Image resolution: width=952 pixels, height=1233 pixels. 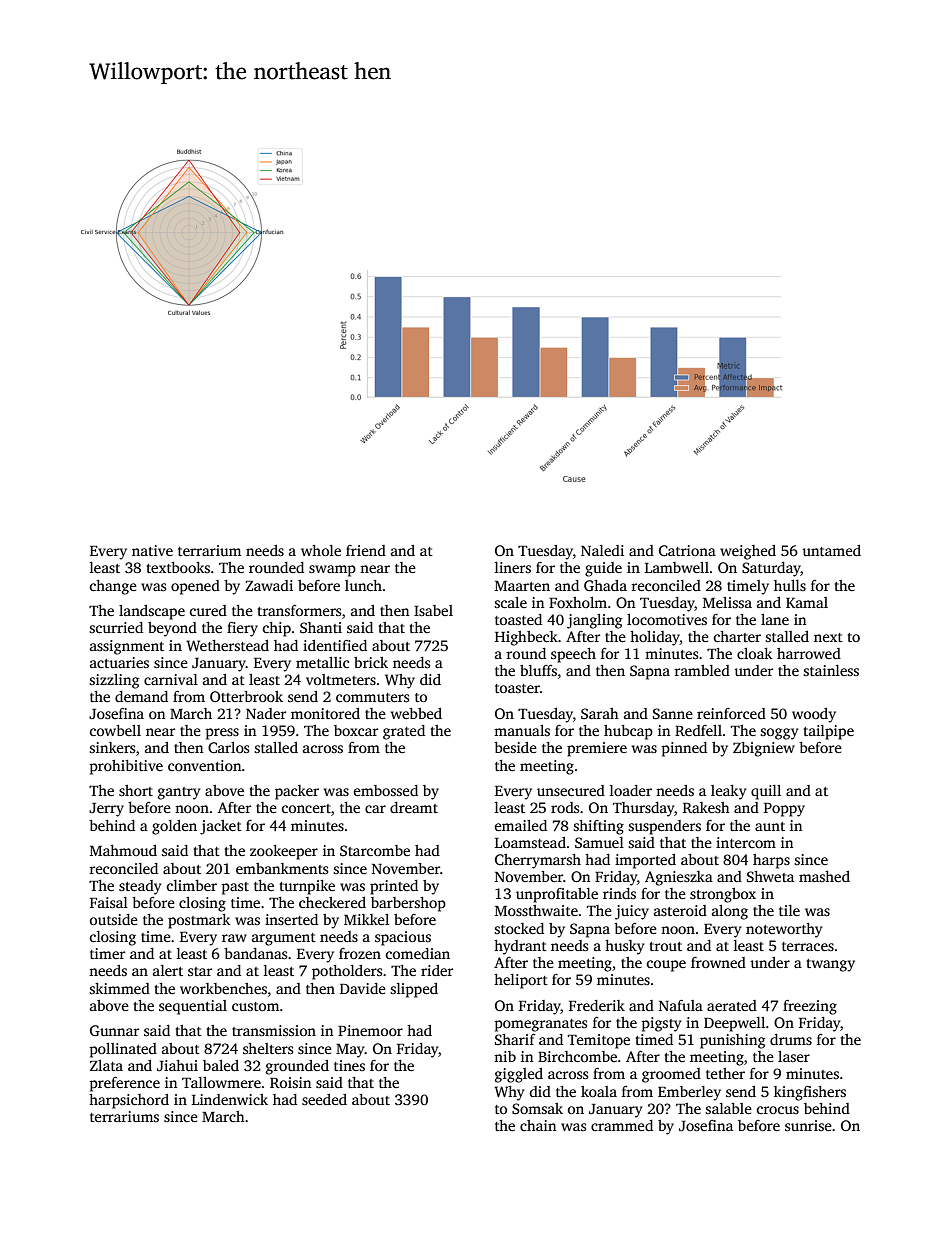 I want to click on climber, so click(x=192, y=885).
